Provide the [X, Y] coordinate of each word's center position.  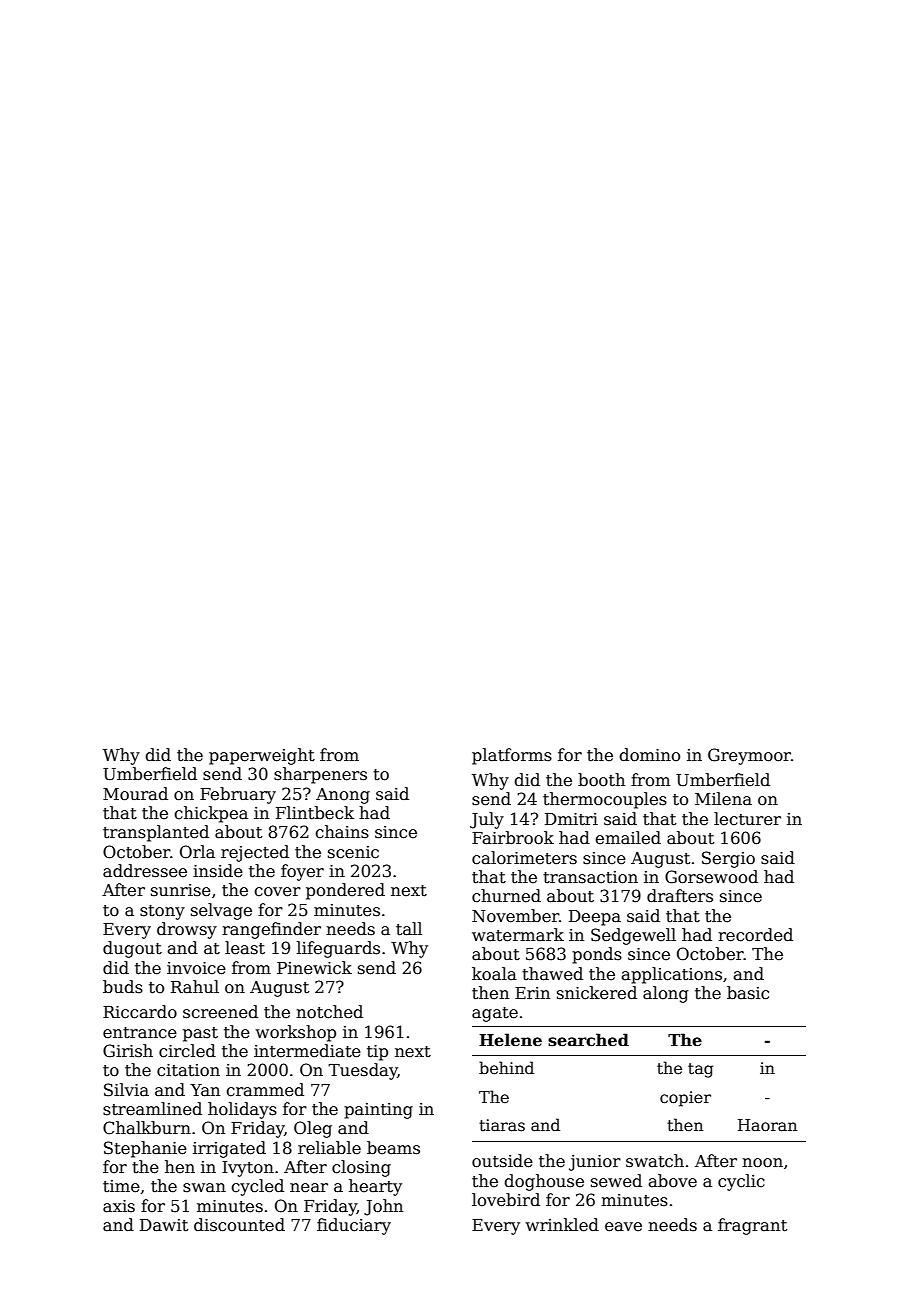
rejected [255, 853]
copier [685, 1099]
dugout [132, 949]
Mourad [135, 794]
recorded [755, 935]
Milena [723, 799]
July [487, 820]
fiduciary [354, 1226]
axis [119, 1206]
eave [623, 1227]
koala [494, 974]
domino [649, 755]
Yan [205, 1090]
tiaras [502, 1125]
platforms [512, 756]
